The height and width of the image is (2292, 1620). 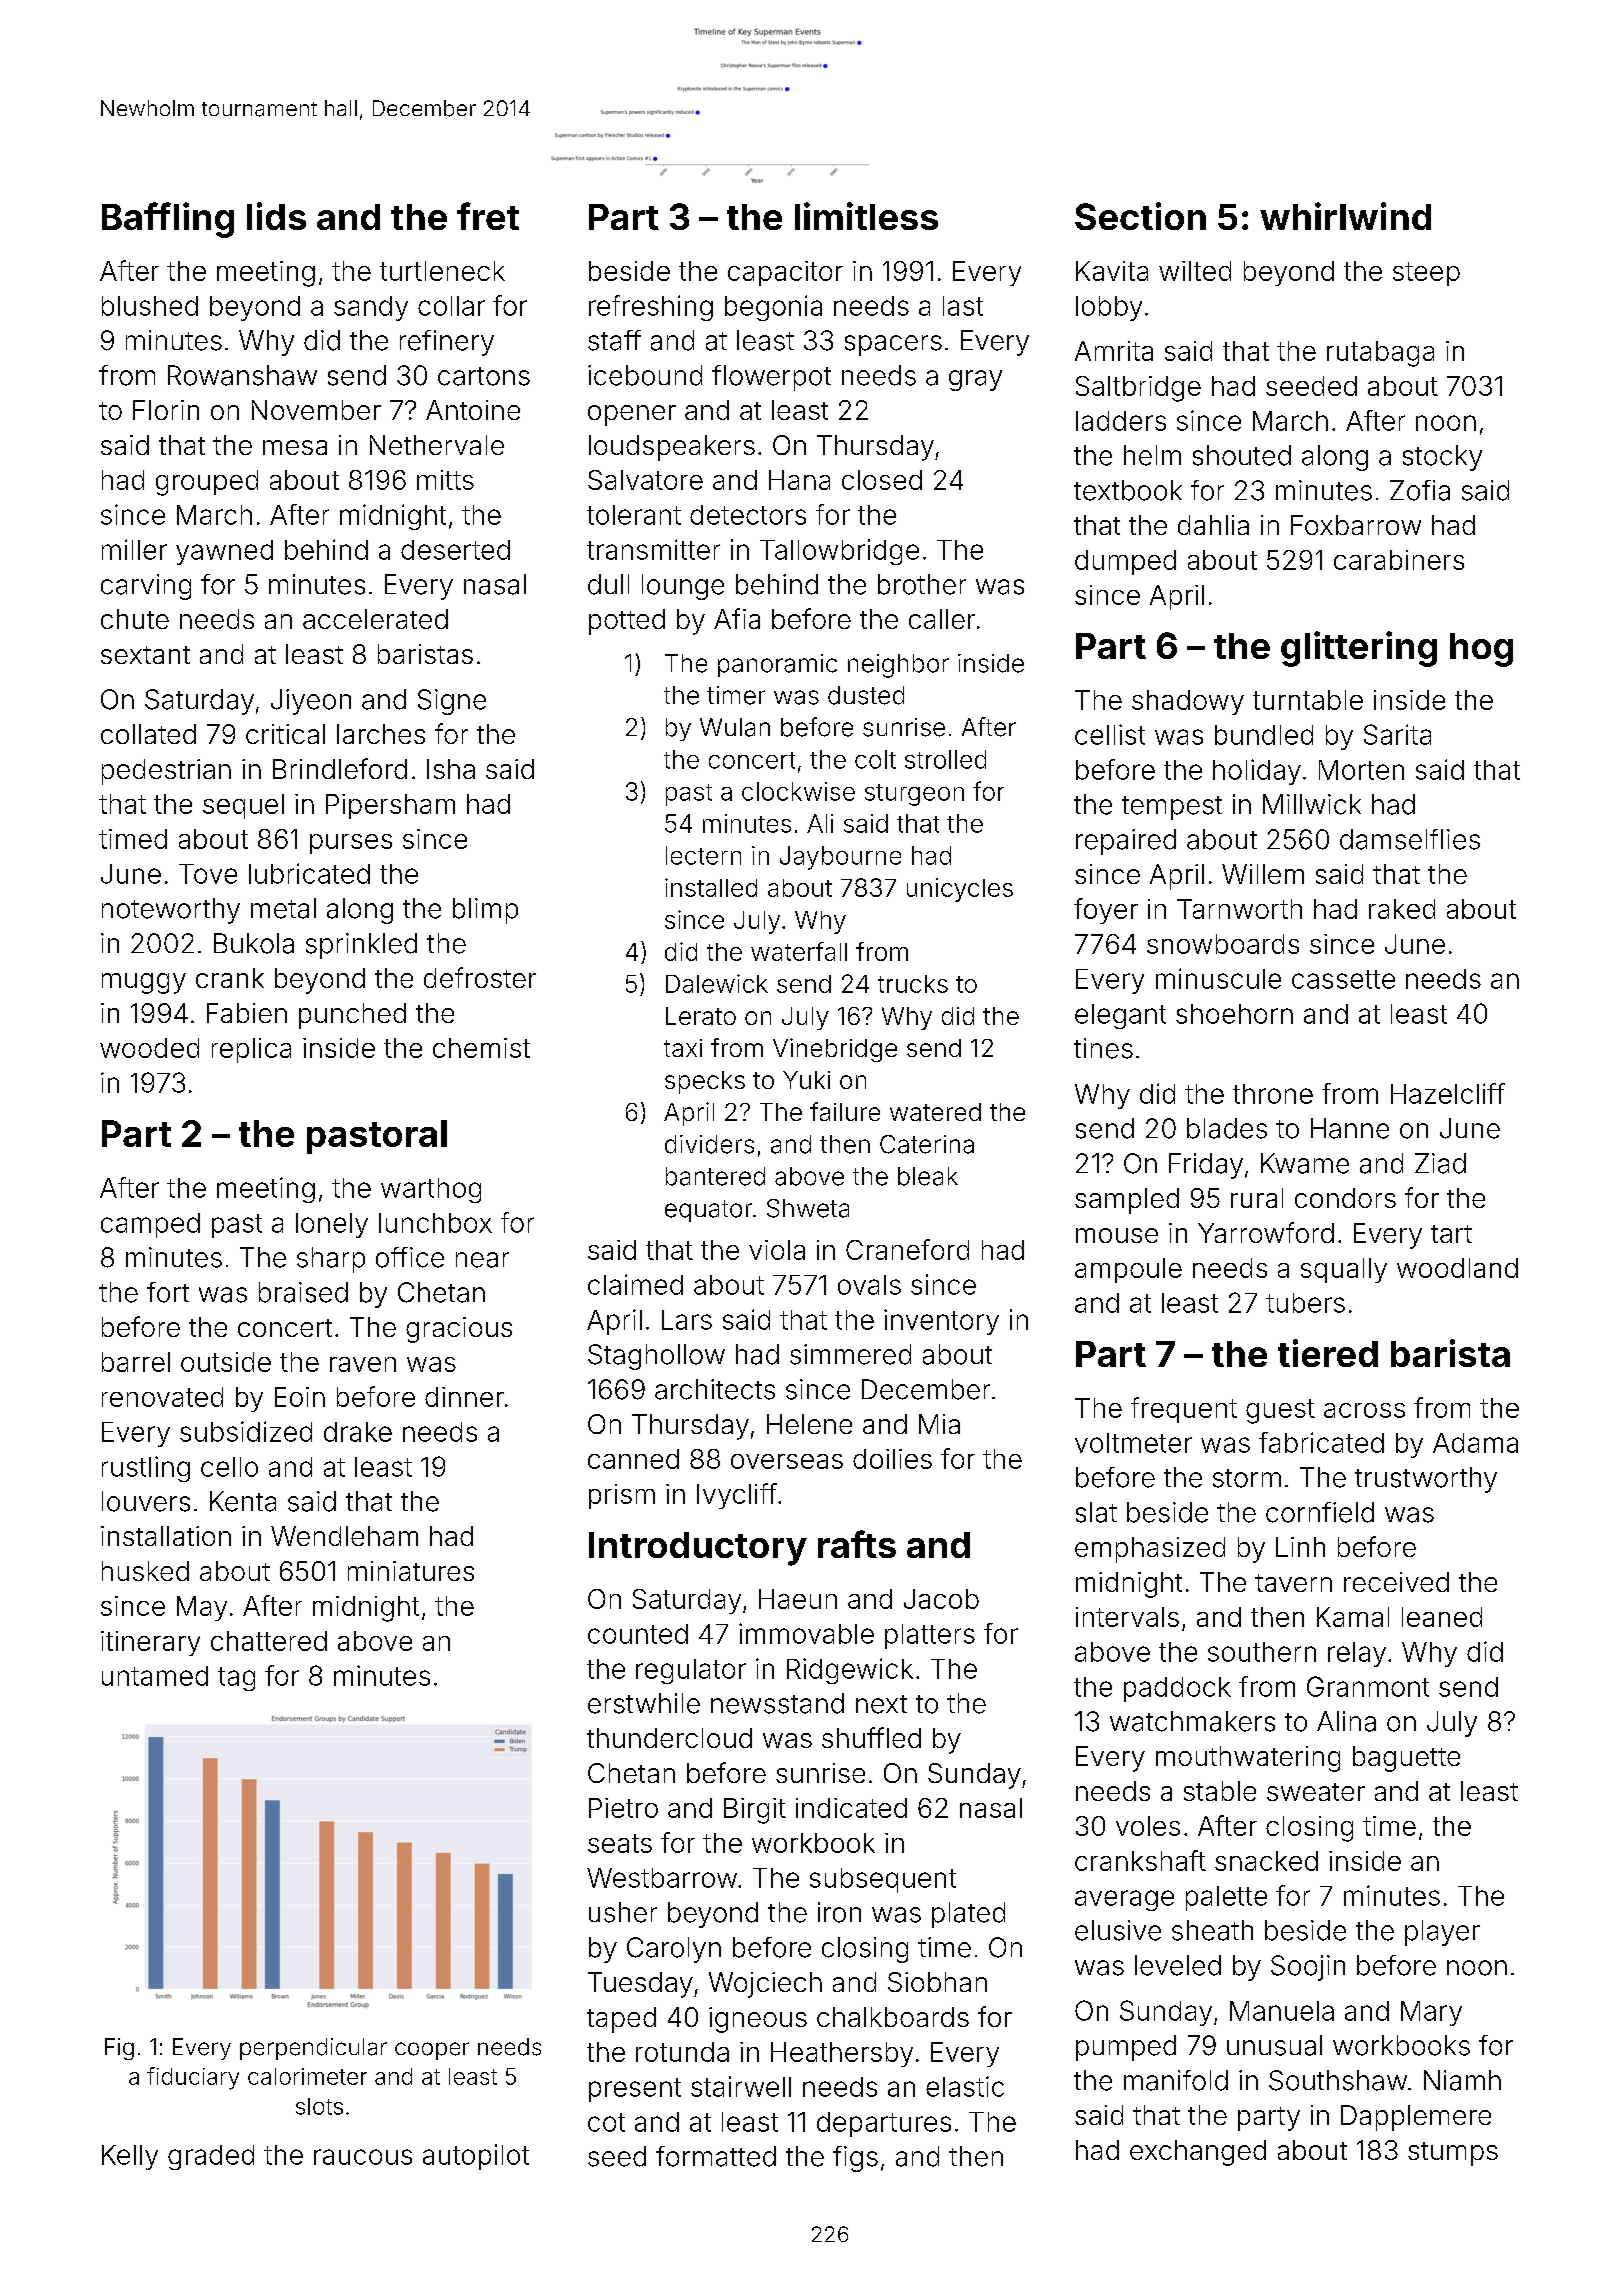 I want to click on Ivycliff, so click(x=737, y=1496).
